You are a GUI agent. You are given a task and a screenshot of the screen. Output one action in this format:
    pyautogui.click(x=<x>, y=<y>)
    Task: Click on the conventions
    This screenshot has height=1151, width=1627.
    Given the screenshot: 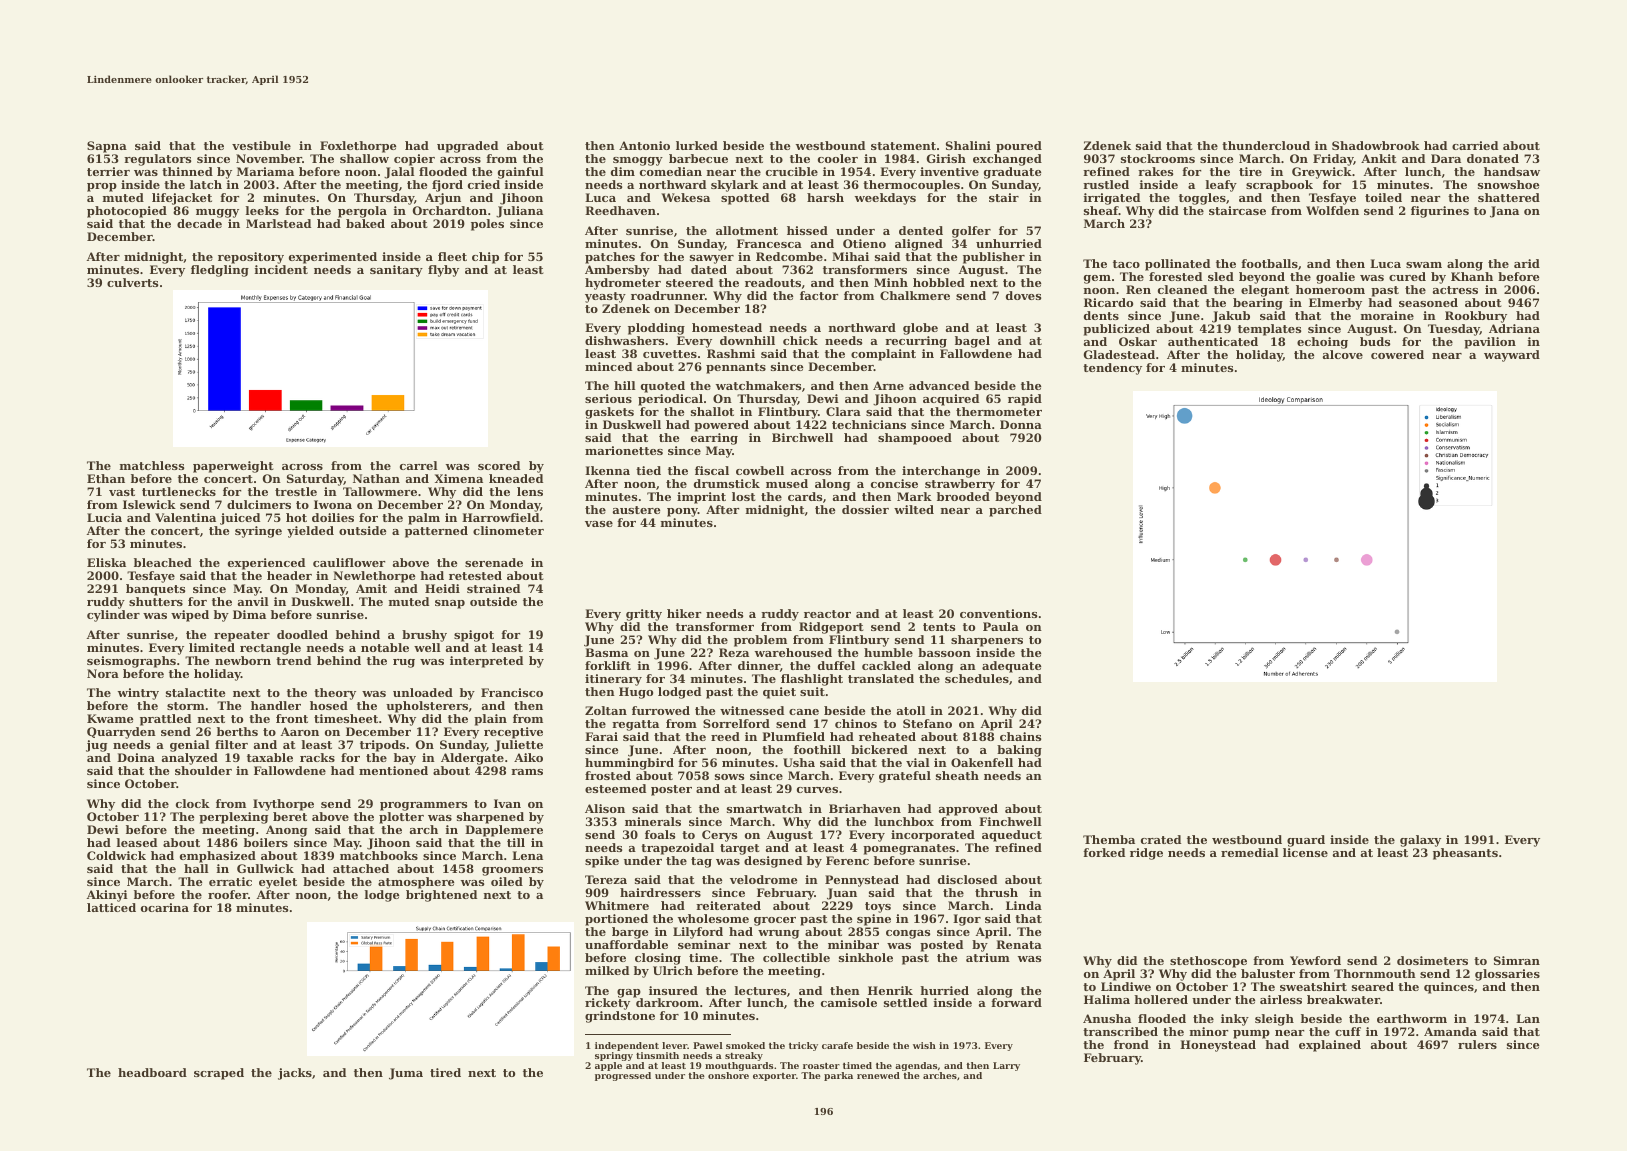 What is the action you would take?
    pyautogui.click(x=998, y=613)
